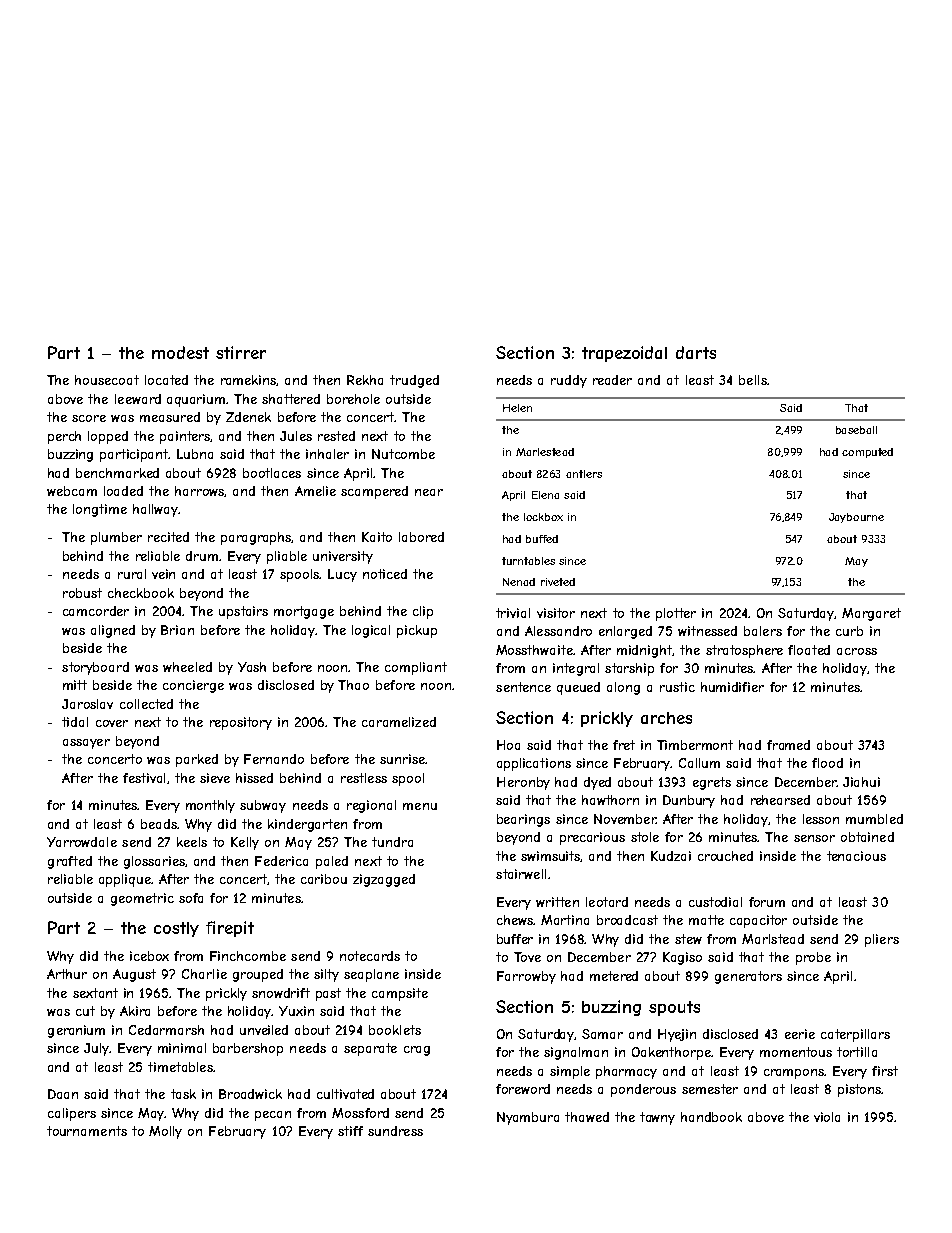  What do you see at coordinates (107, 380) in the page?
I see `housecoat` at bounding box center [107, 380].
